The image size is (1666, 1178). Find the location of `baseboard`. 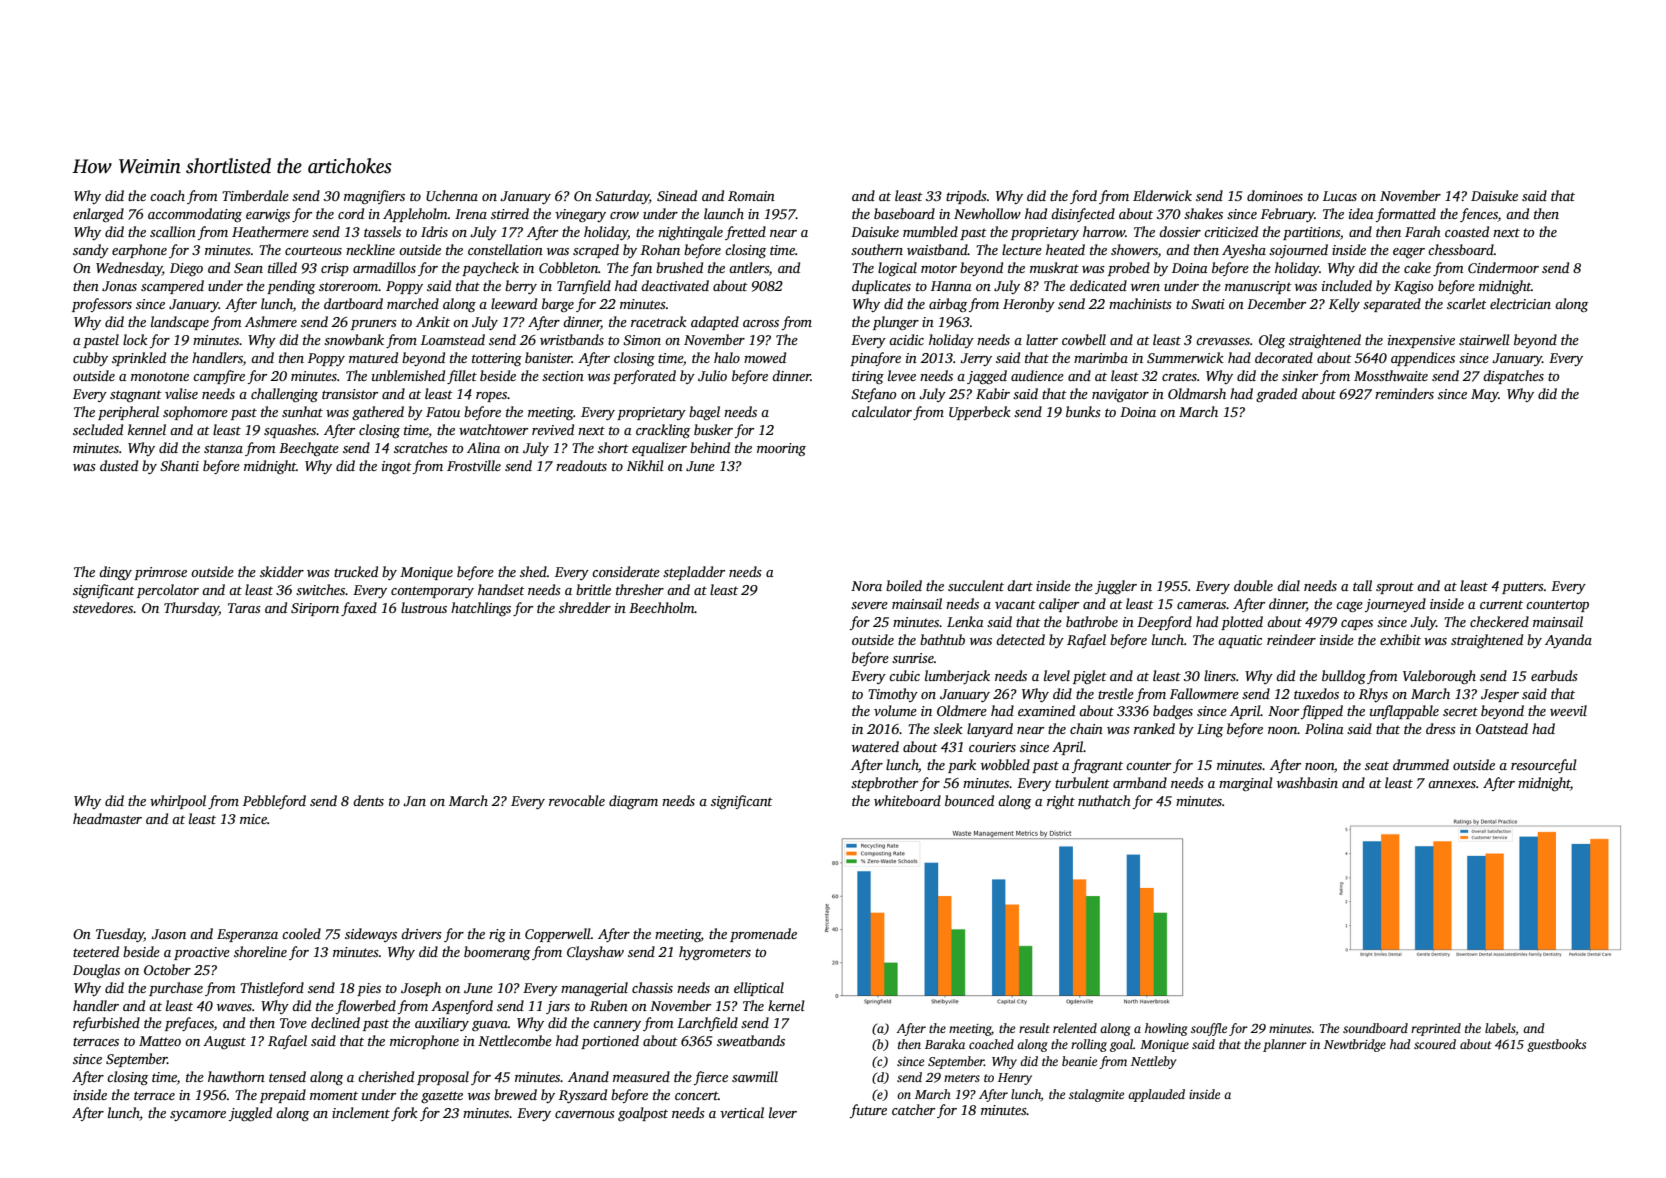

baseboard is located at coordinates (904, 213).
